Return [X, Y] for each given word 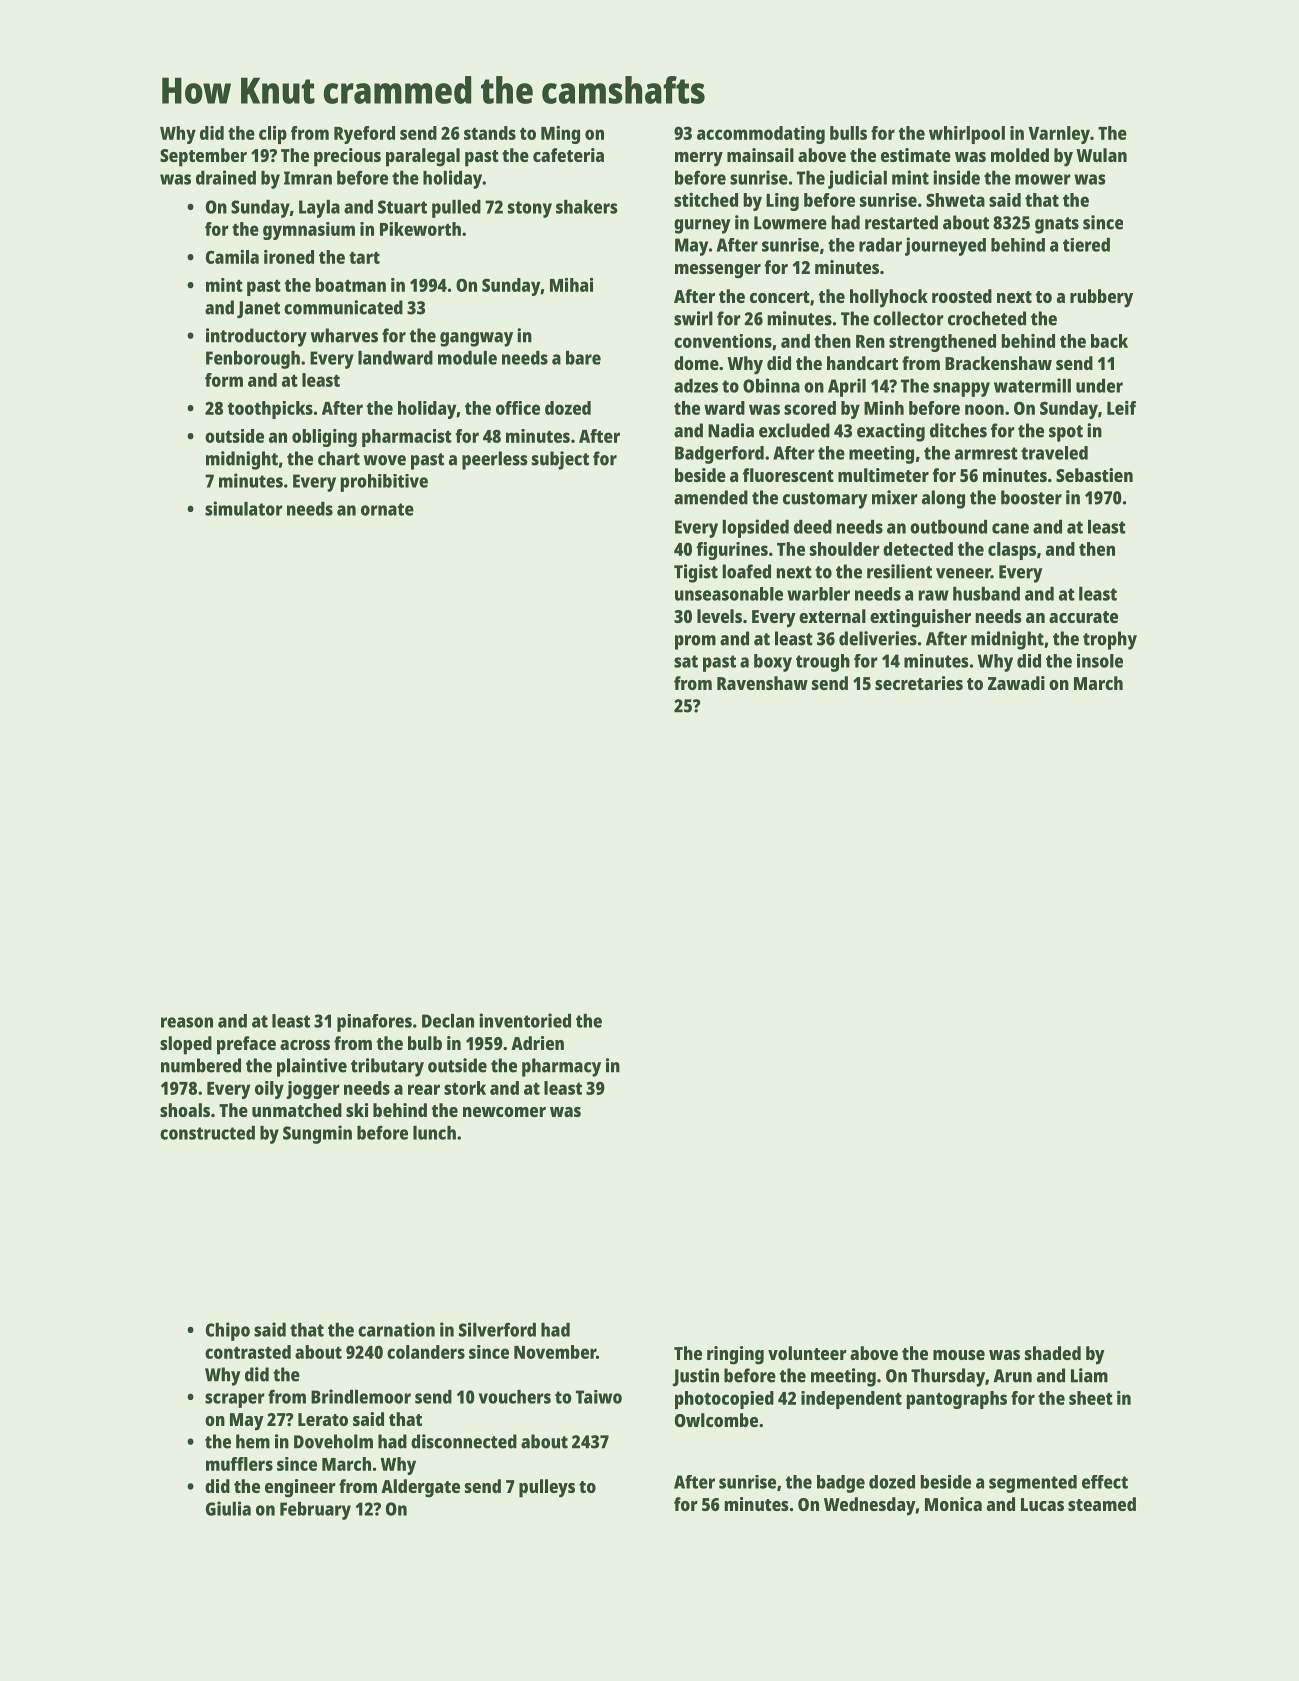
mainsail [760, 155]
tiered [1086, 245]
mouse [959, 1355]
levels [719, 616]
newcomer [504, 1112]
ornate [387, 509]
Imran [308, 178]
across [305, 1045]
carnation [396, 1329]
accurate [1083, 617]
